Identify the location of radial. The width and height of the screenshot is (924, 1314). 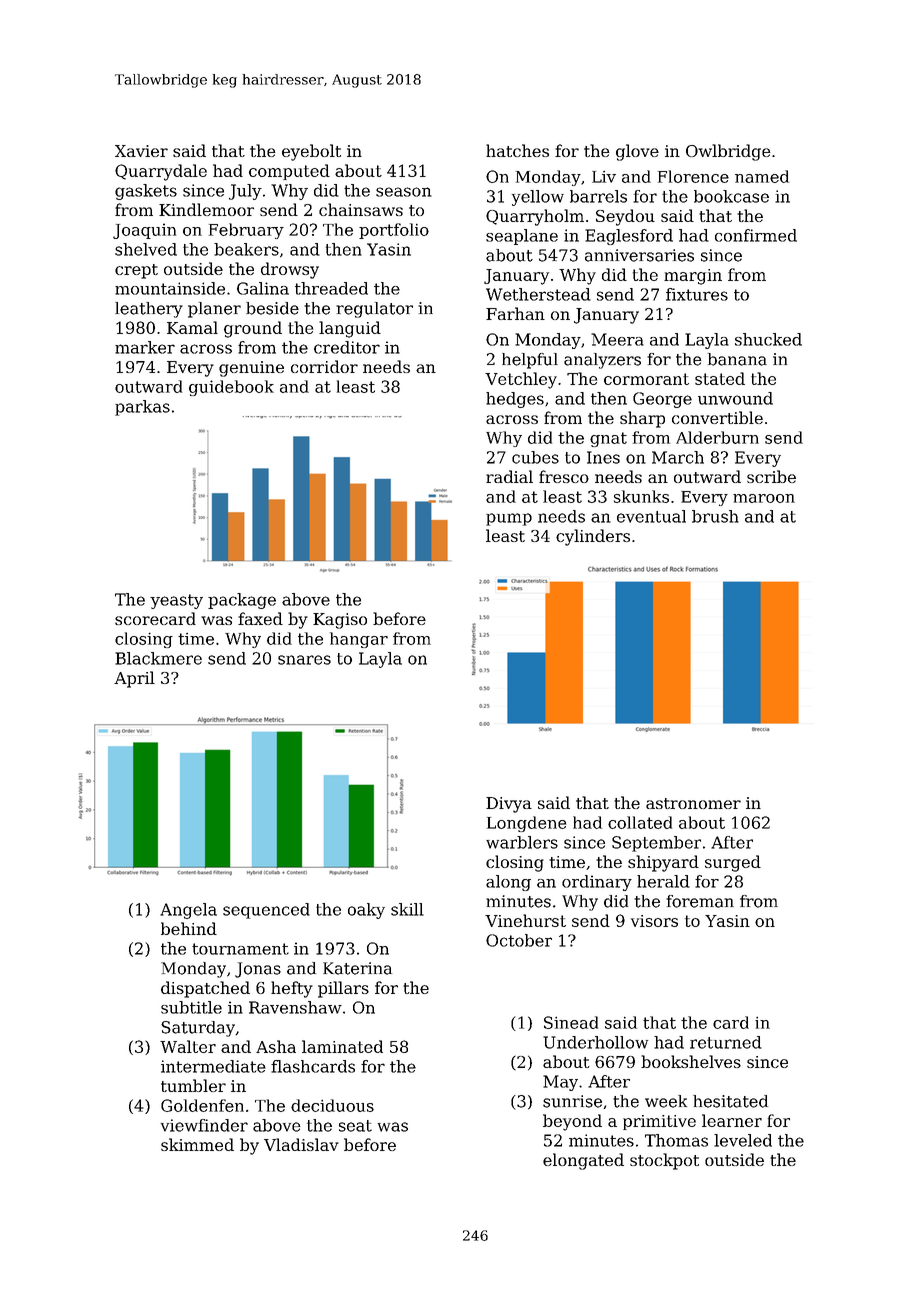
(509, 476).
